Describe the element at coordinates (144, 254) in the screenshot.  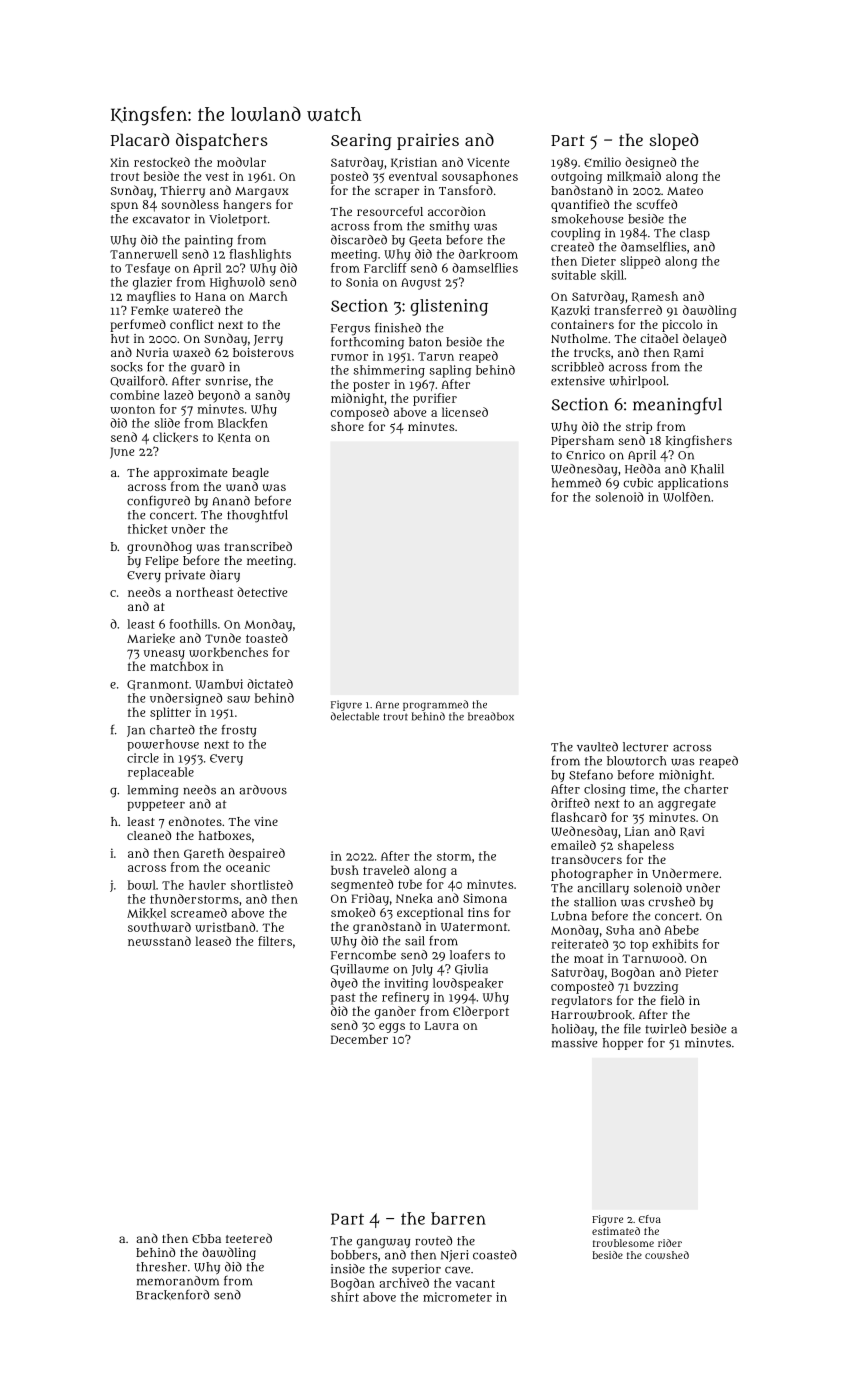
I see `Tannerwell` at that location.
